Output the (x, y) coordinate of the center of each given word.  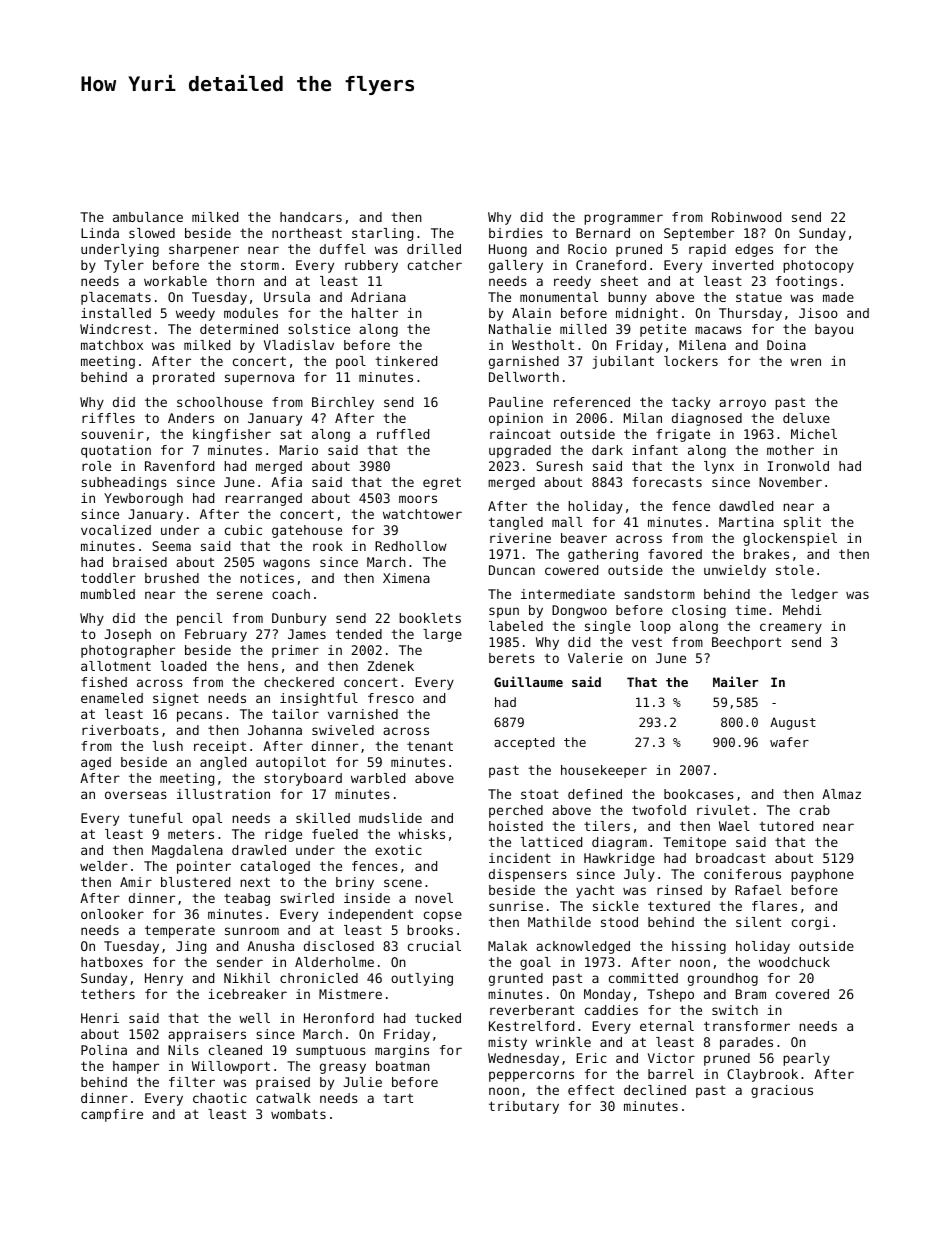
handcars (311, 217)
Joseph (128, 635)
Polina (104, 1050)
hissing (699, 947)
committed (643, 978)
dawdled (746, 506)
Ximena (406, 578)
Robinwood (746, 217)
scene (403, 883)
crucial (434, 946)
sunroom (252, 931)
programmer (623, 219)
